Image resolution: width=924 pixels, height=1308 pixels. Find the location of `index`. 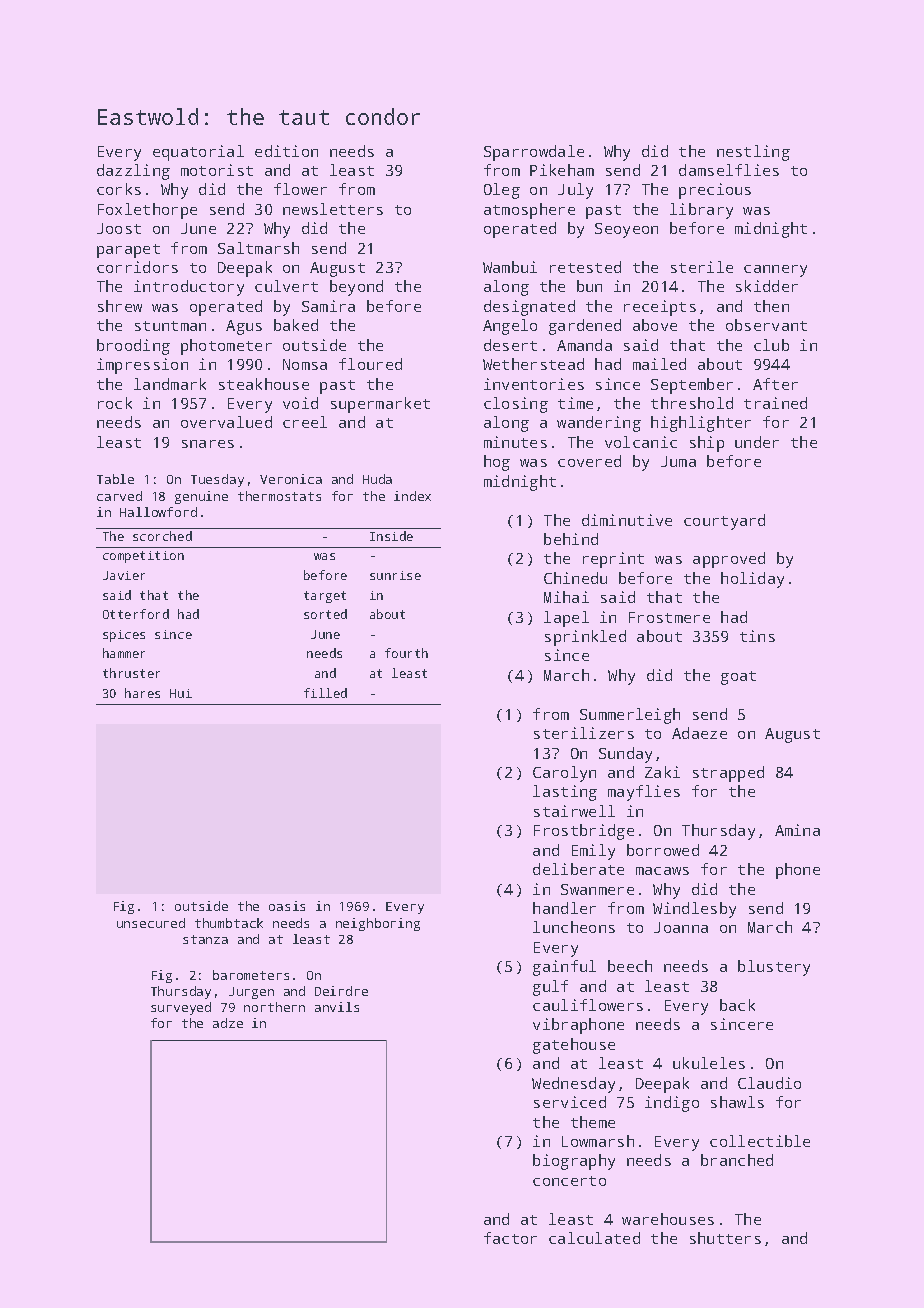

index is located at coordinates (412, 496).
